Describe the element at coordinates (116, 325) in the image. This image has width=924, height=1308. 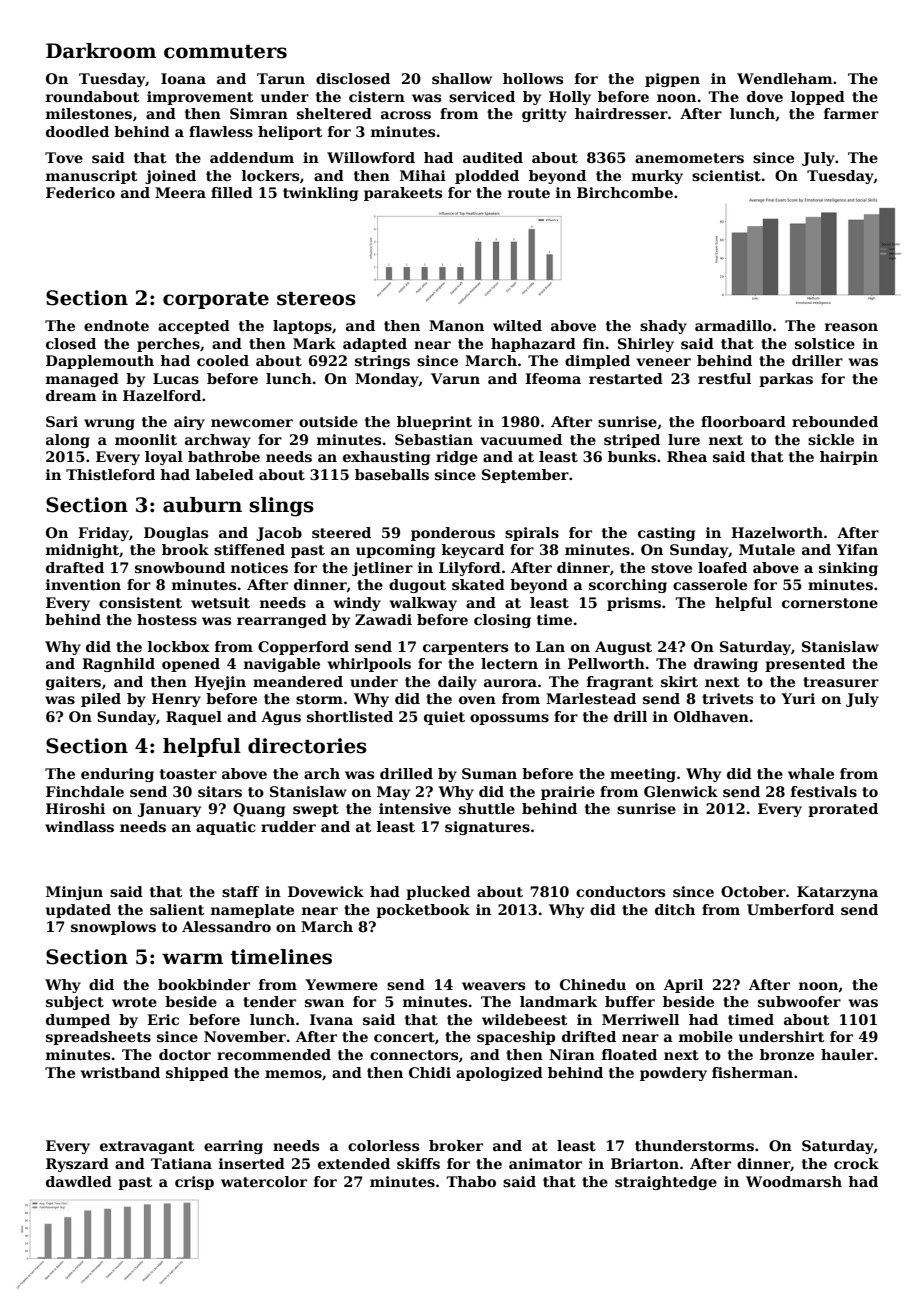
I see `endnote` at that location.
